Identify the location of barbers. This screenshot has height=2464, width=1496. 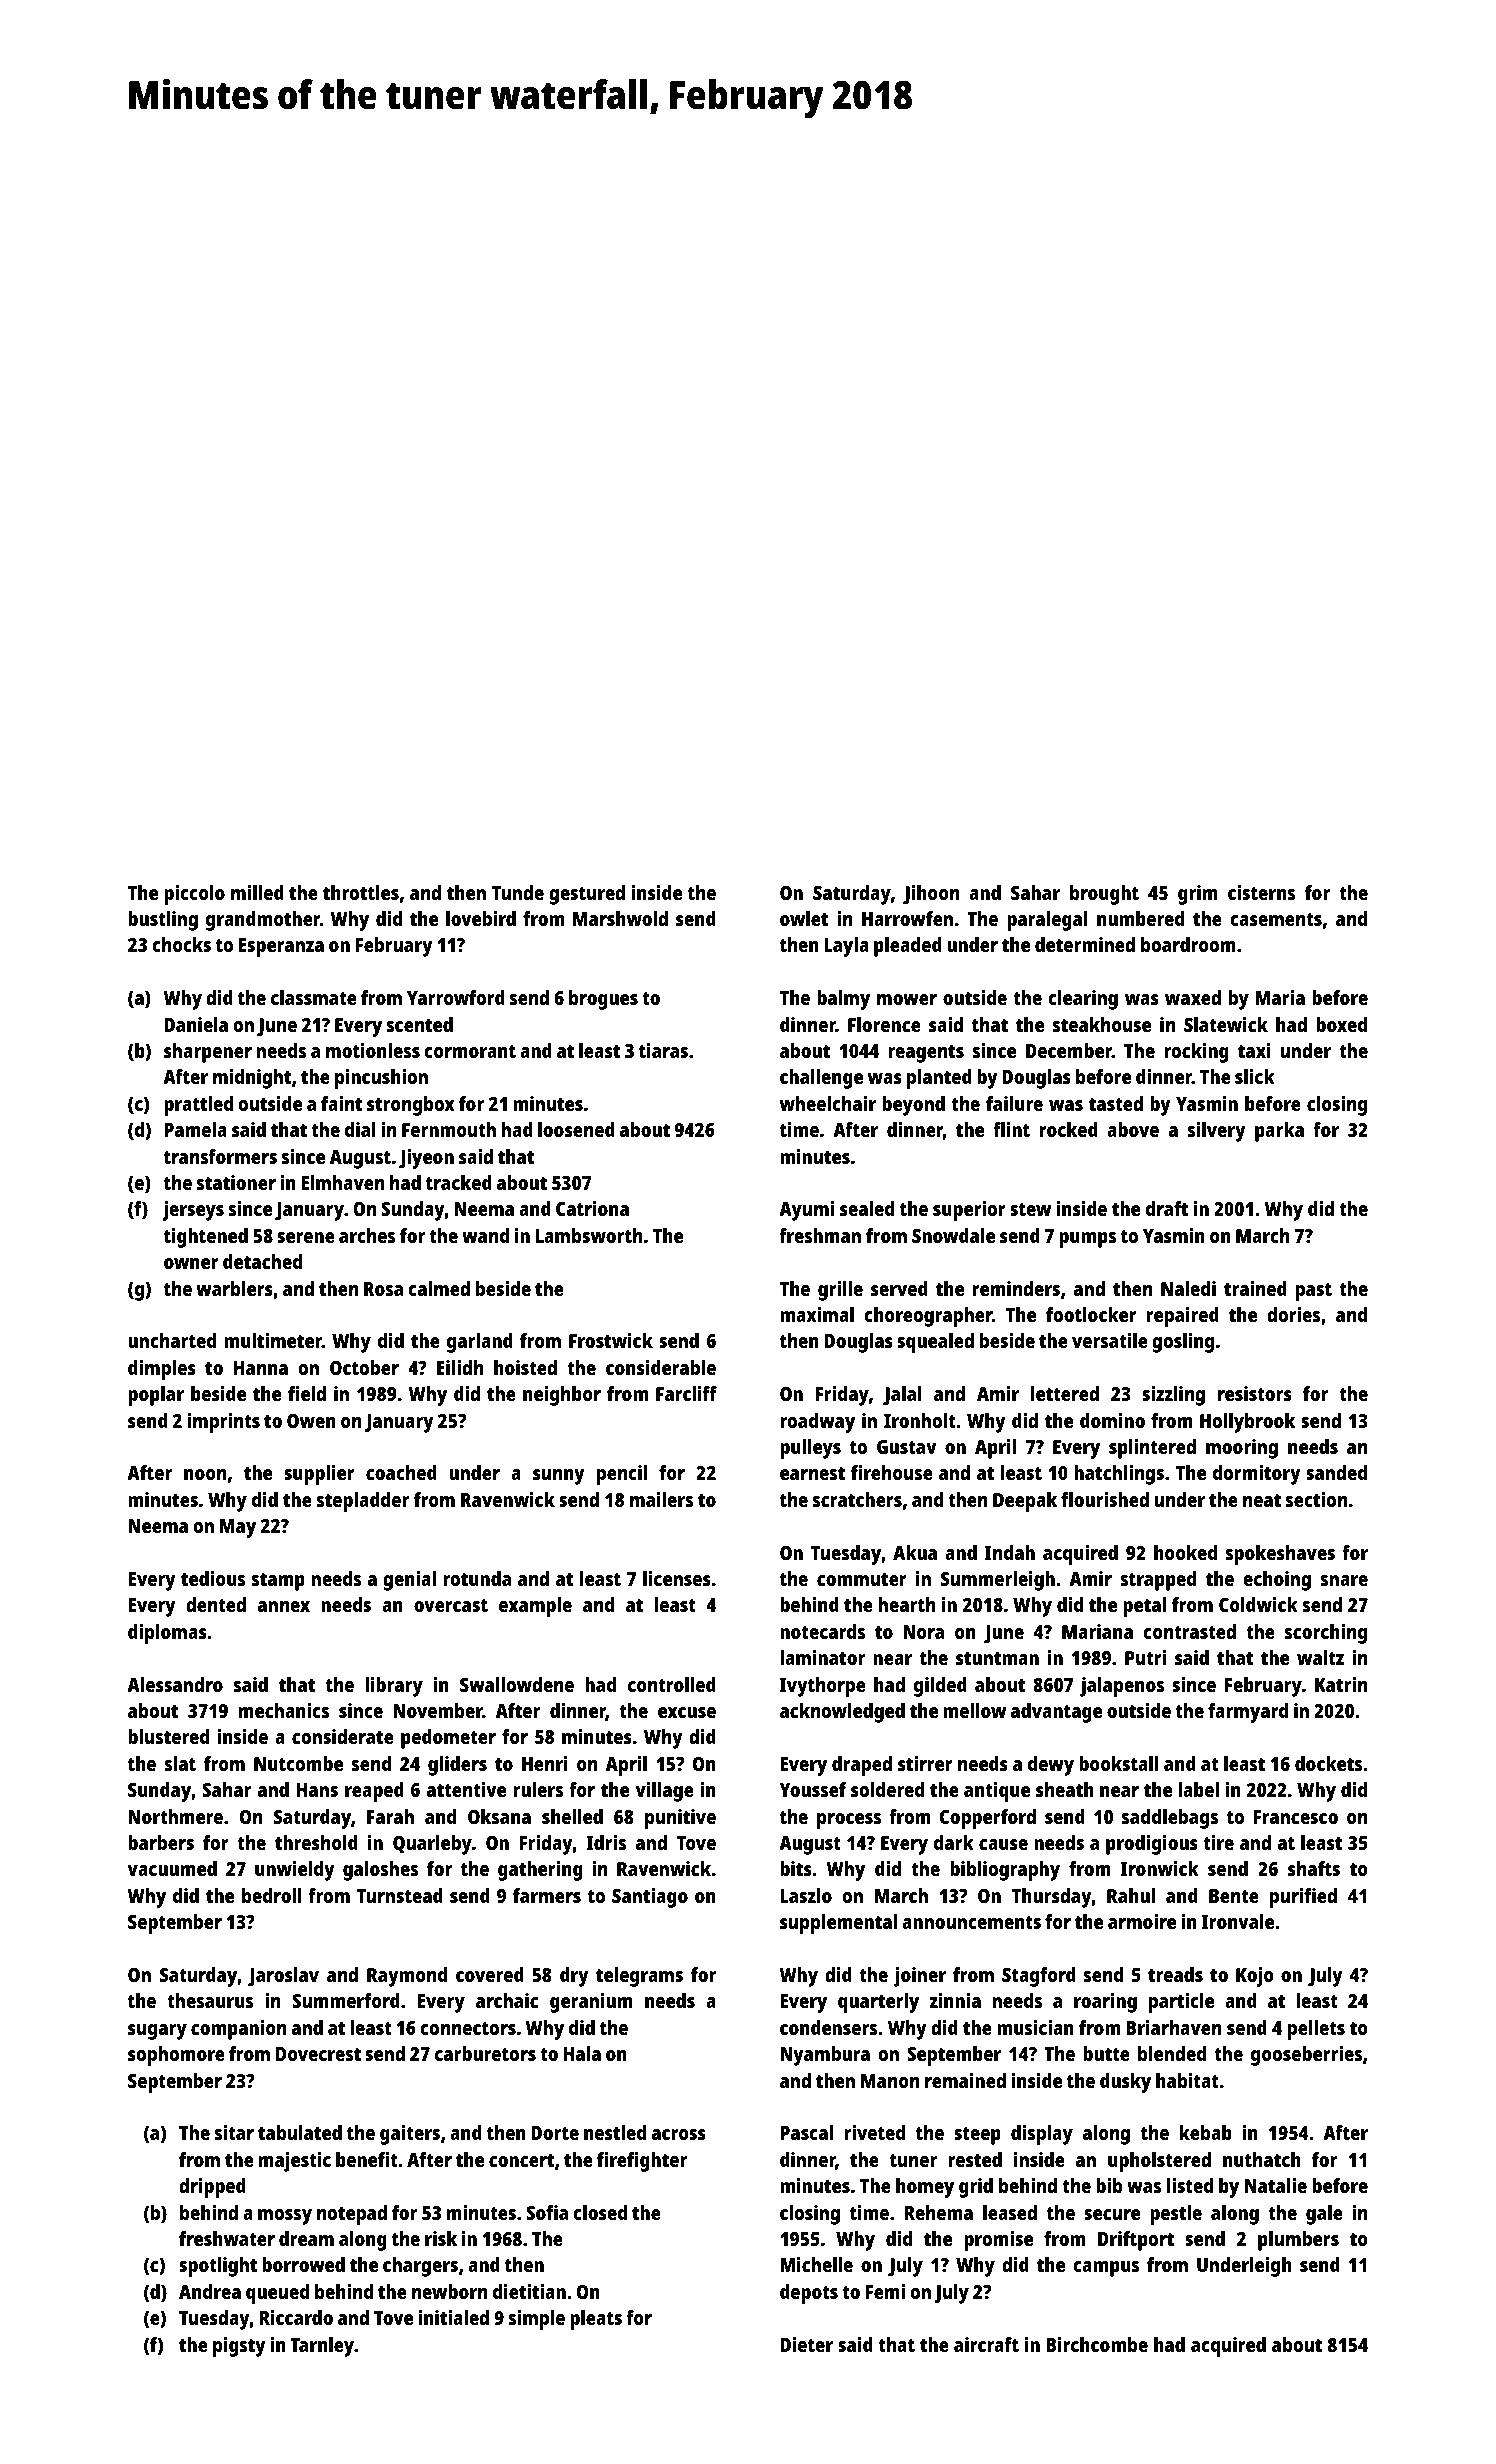
(161, 1842).
